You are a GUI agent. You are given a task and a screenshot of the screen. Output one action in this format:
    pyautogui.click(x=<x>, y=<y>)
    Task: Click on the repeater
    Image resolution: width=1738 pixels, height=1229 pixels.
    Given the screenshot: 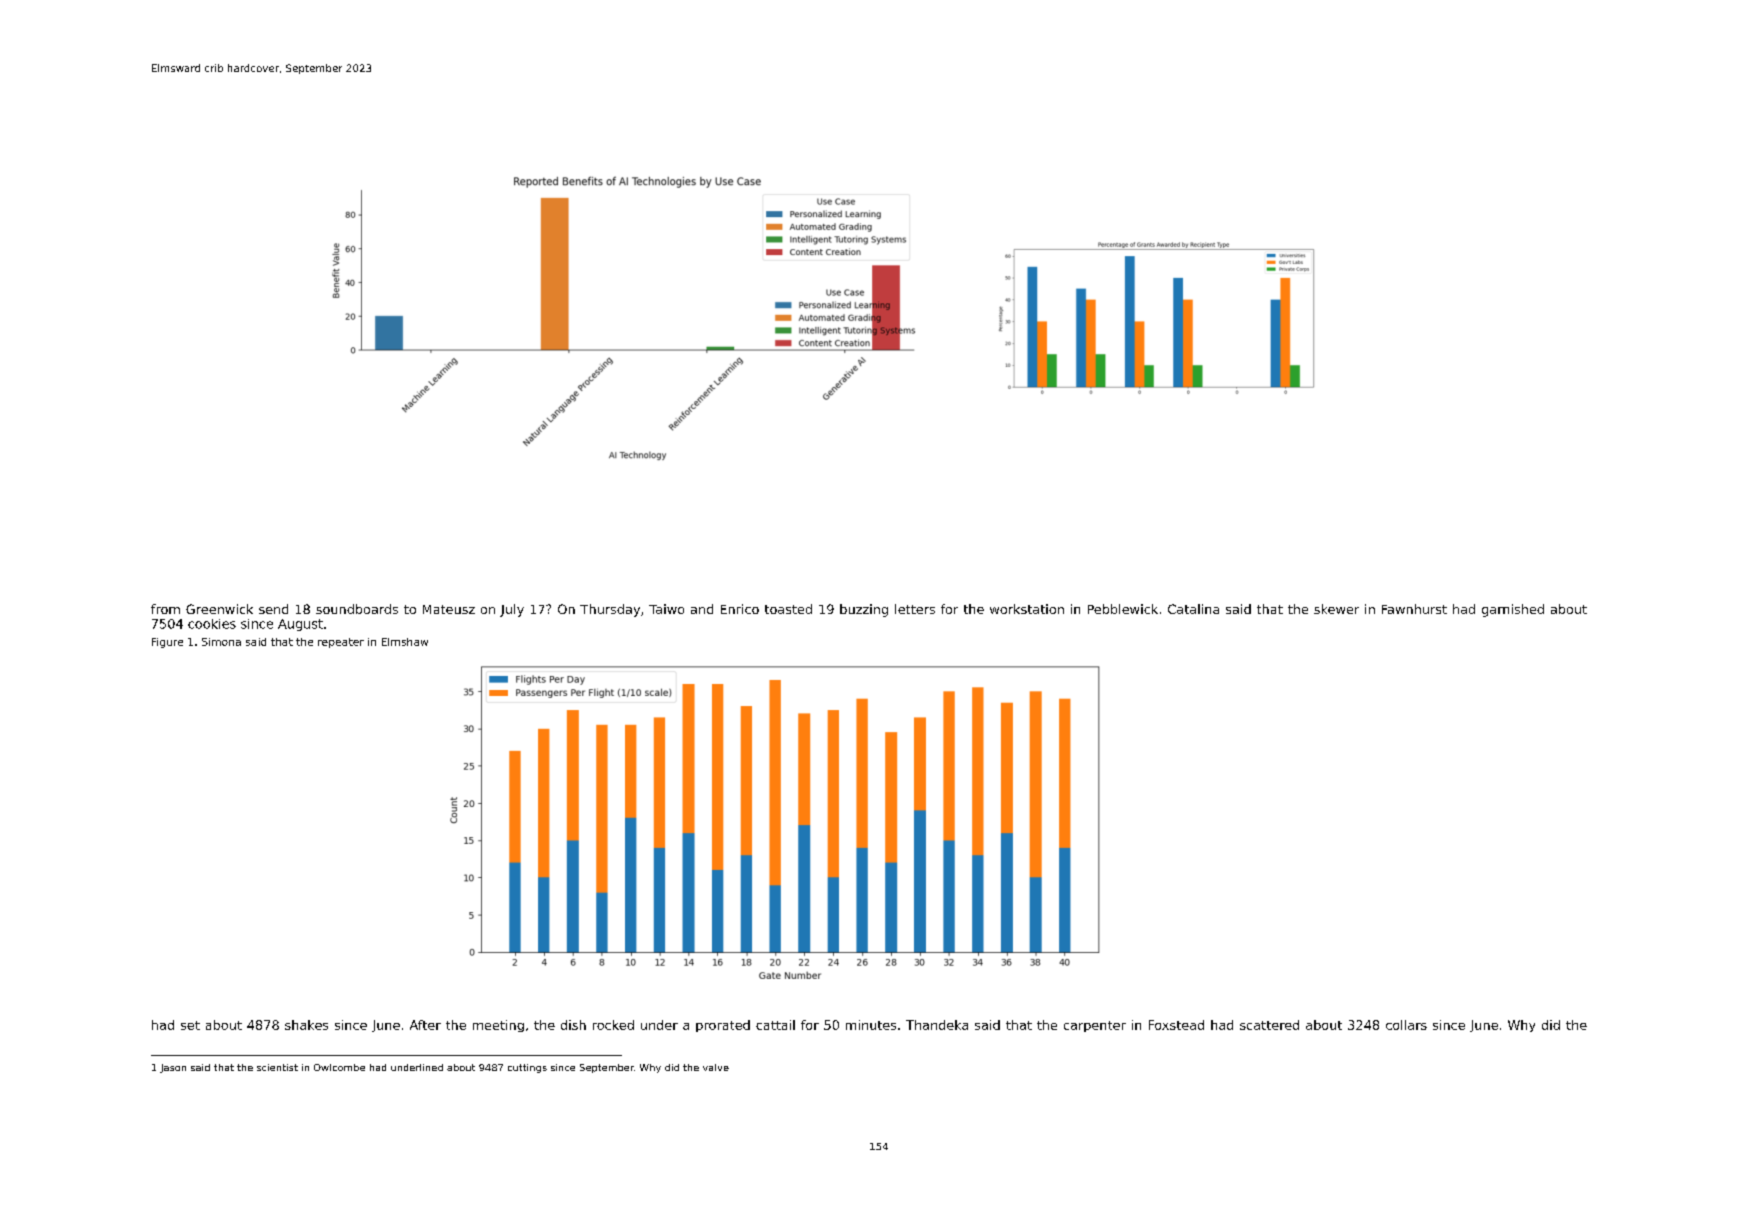 What is the action you would take?
    pyautogui.click(x=341, y=643)
